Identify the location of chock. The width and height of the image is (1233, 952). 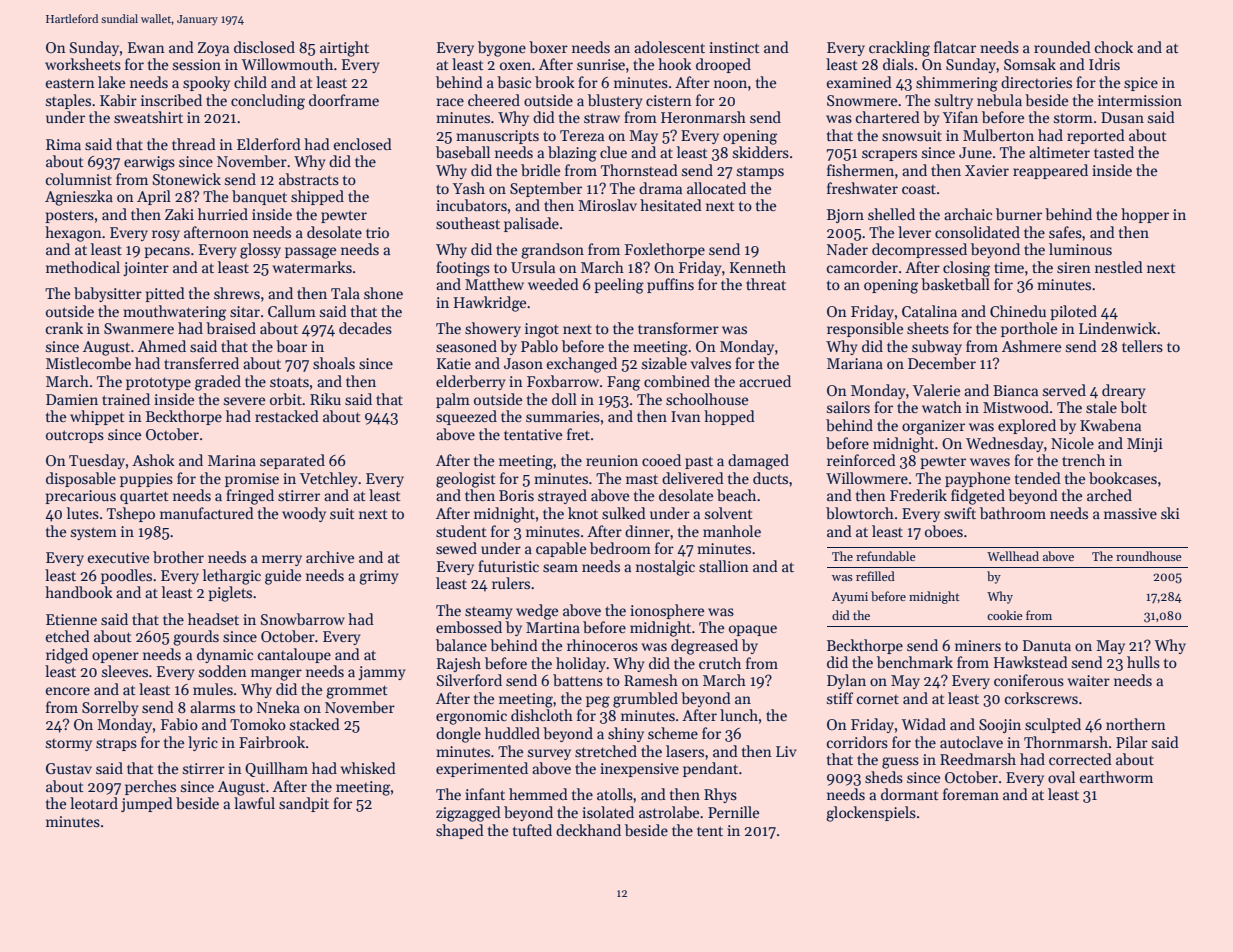
(1114, 47).
